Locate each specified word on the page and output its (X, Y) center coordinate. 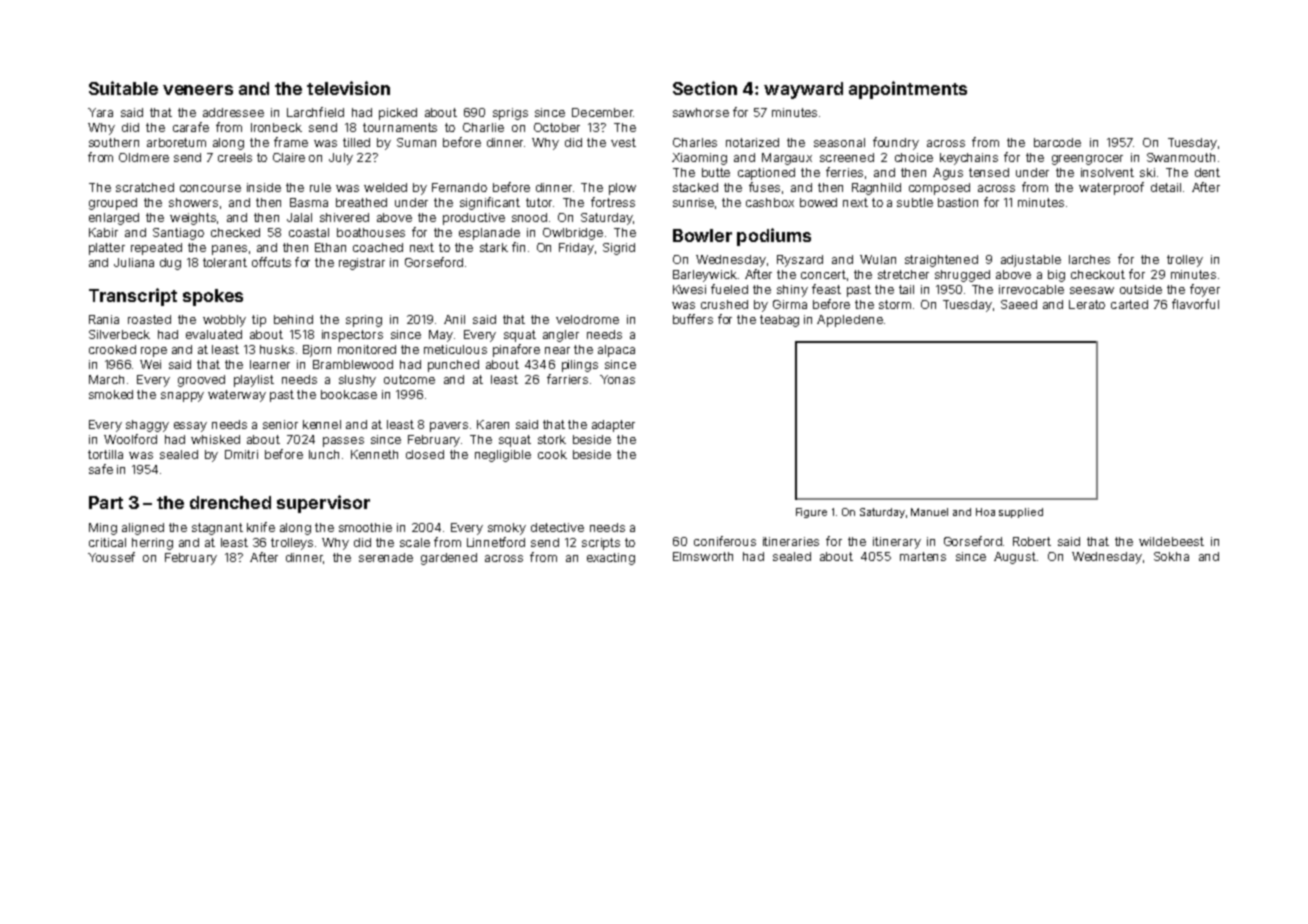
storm (895, 304)
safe (101, 469)
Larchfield (315, 112)
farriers (567, 379)
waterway (237, 396)
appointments (908, 90)
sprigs (510, 114)
